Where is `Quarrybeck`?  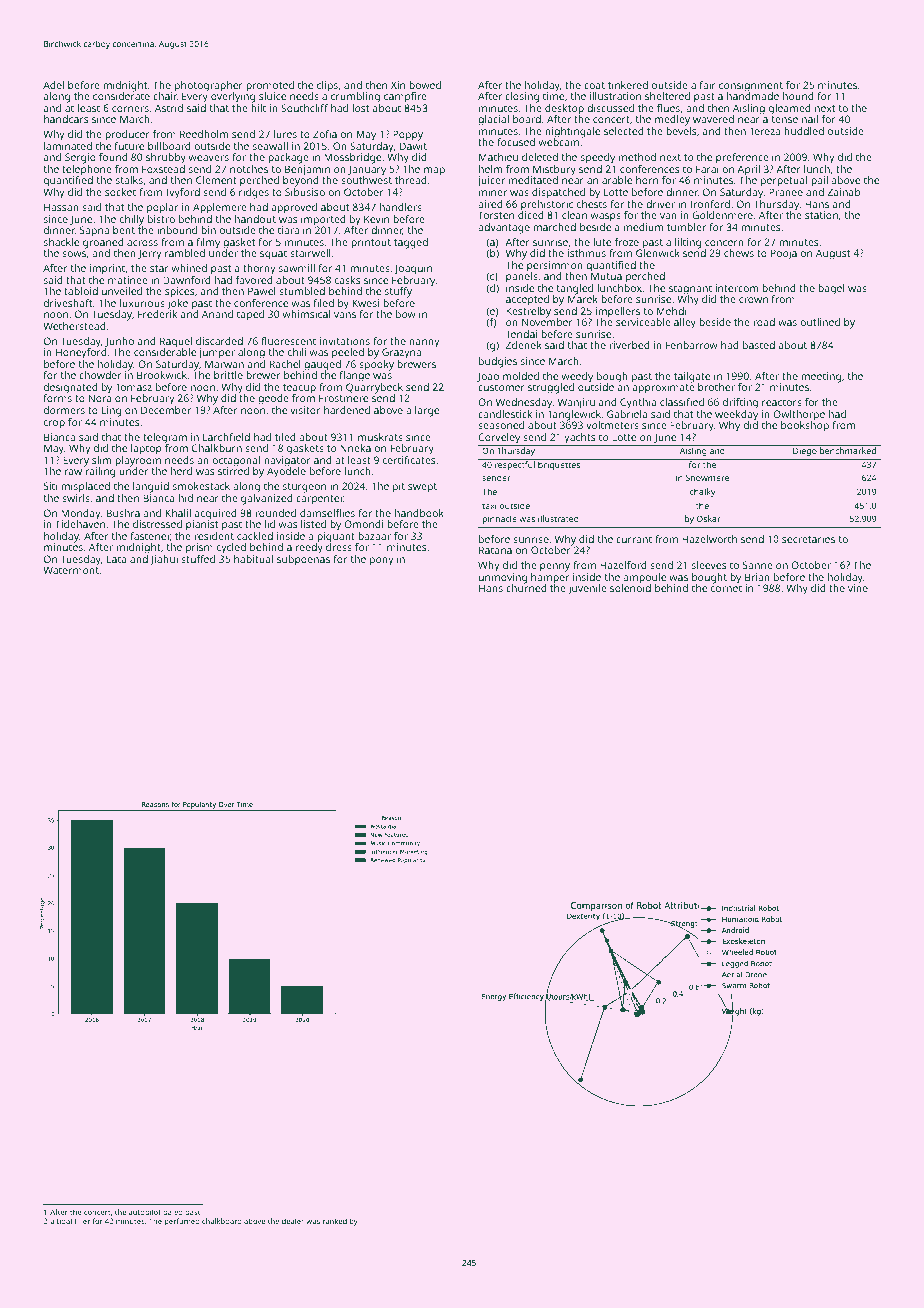
Quarrybeck is located at coordinates (374, 388).
